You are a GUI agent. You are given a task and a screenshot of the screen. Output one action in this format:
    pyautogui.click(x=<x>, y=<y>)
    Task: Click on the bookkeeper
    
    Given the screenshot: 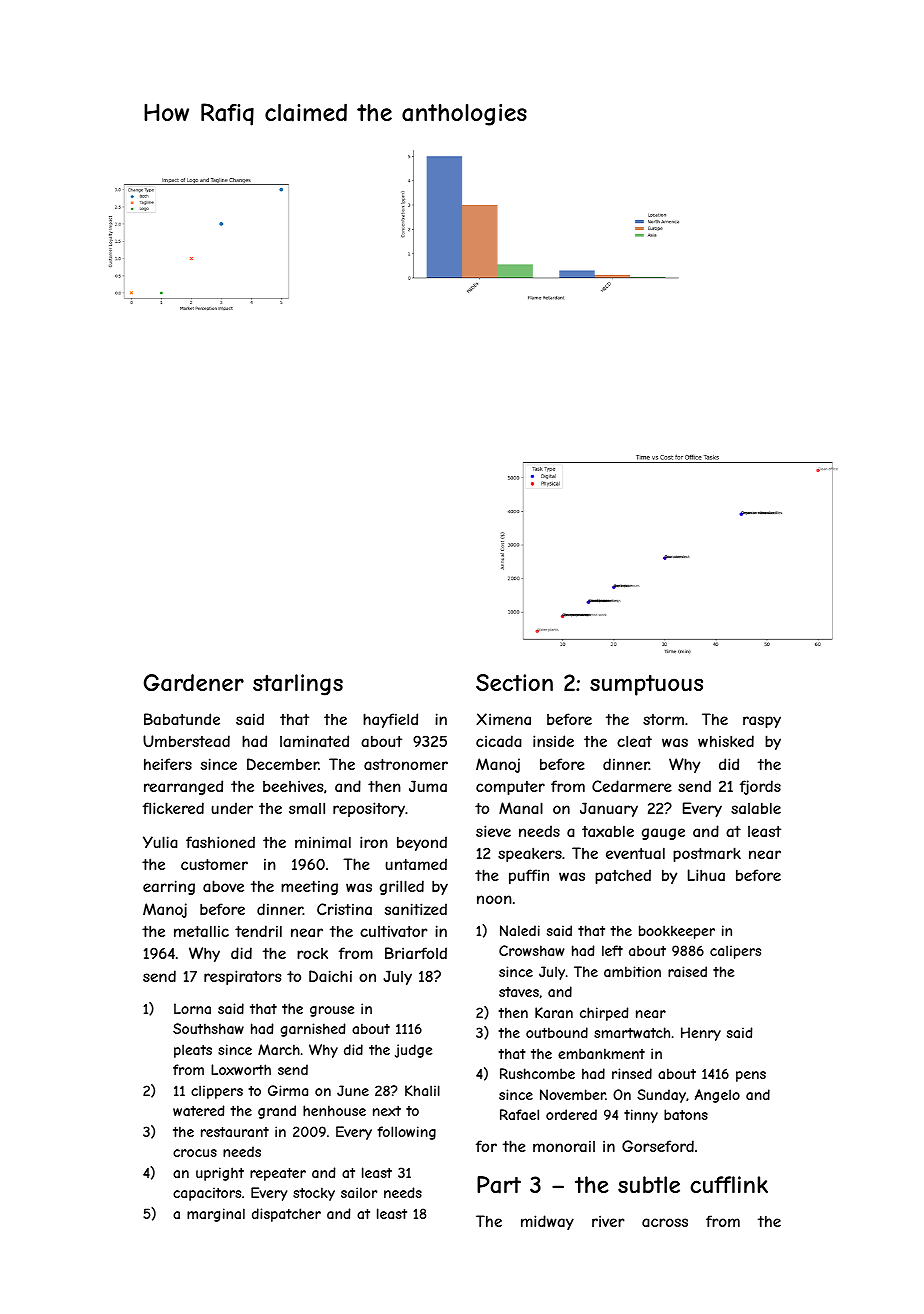 What is the action you would take?
    pyautogui.click(x=677, y=932)
